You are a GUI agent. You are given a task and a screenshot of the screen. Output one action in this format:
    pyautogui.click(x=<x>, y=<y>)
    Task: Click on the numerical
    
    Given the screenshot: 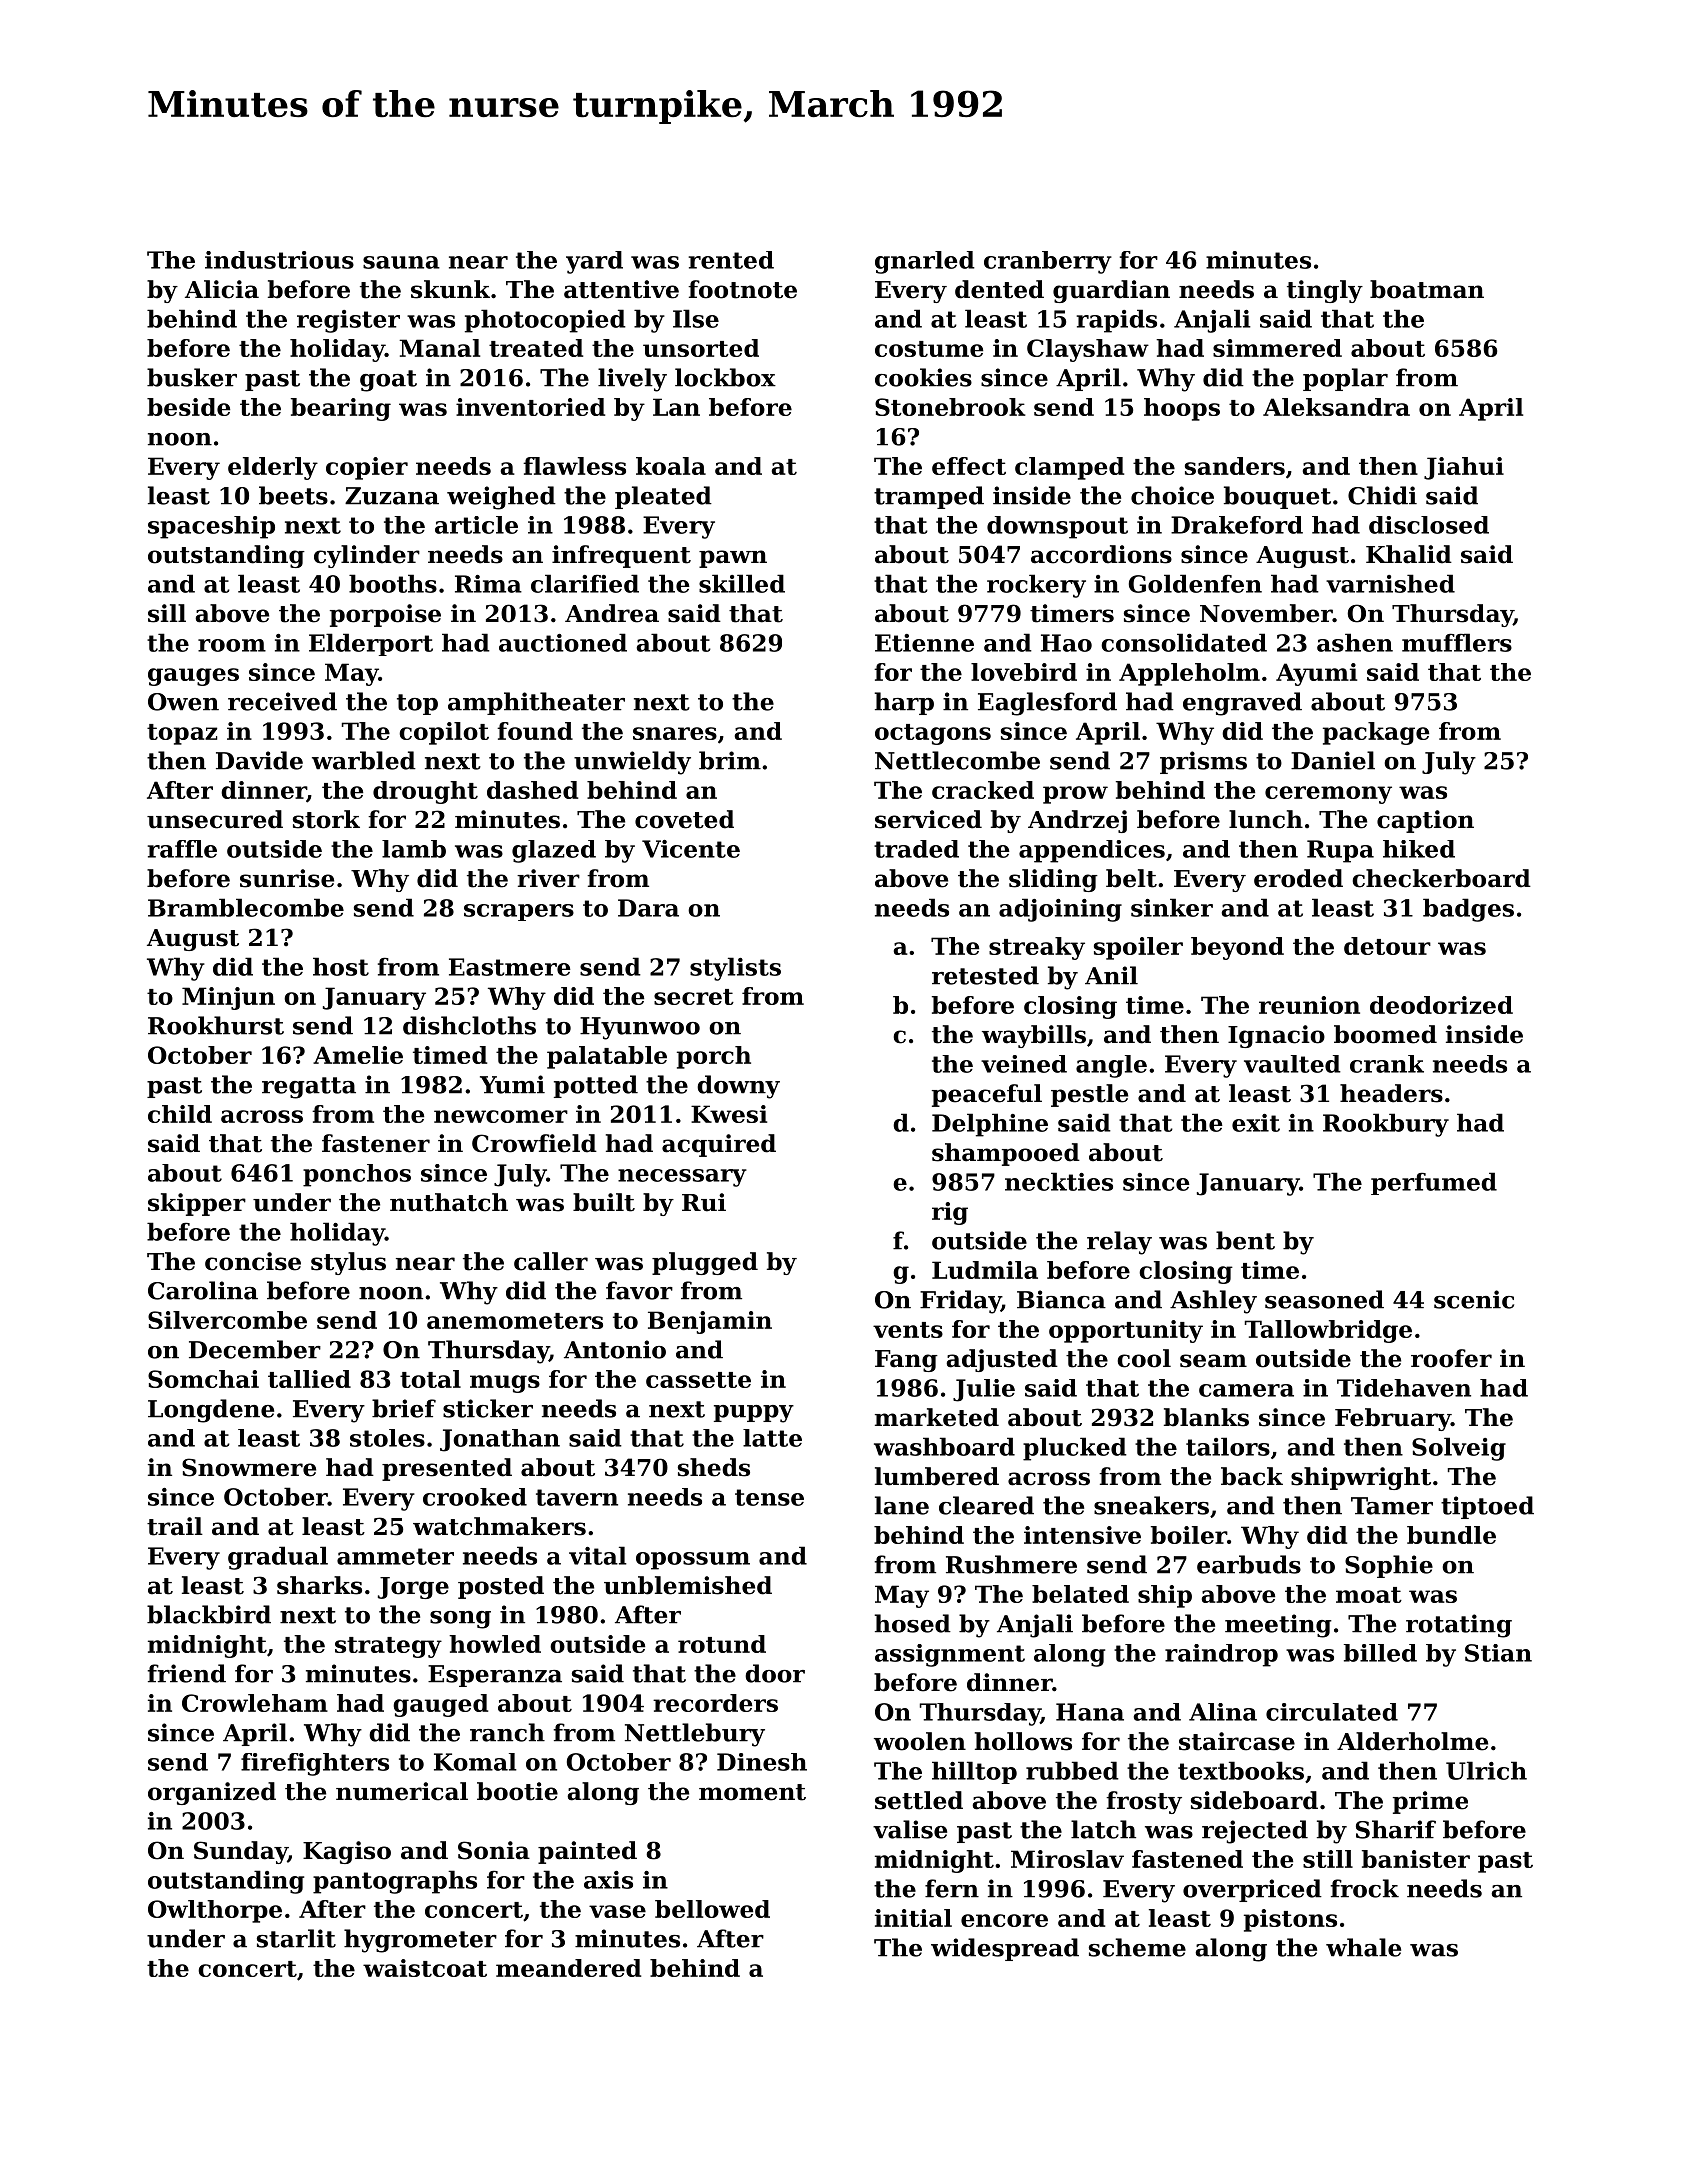 What is the action you would take?
    pyautogui.click(x=402, y=1791)
